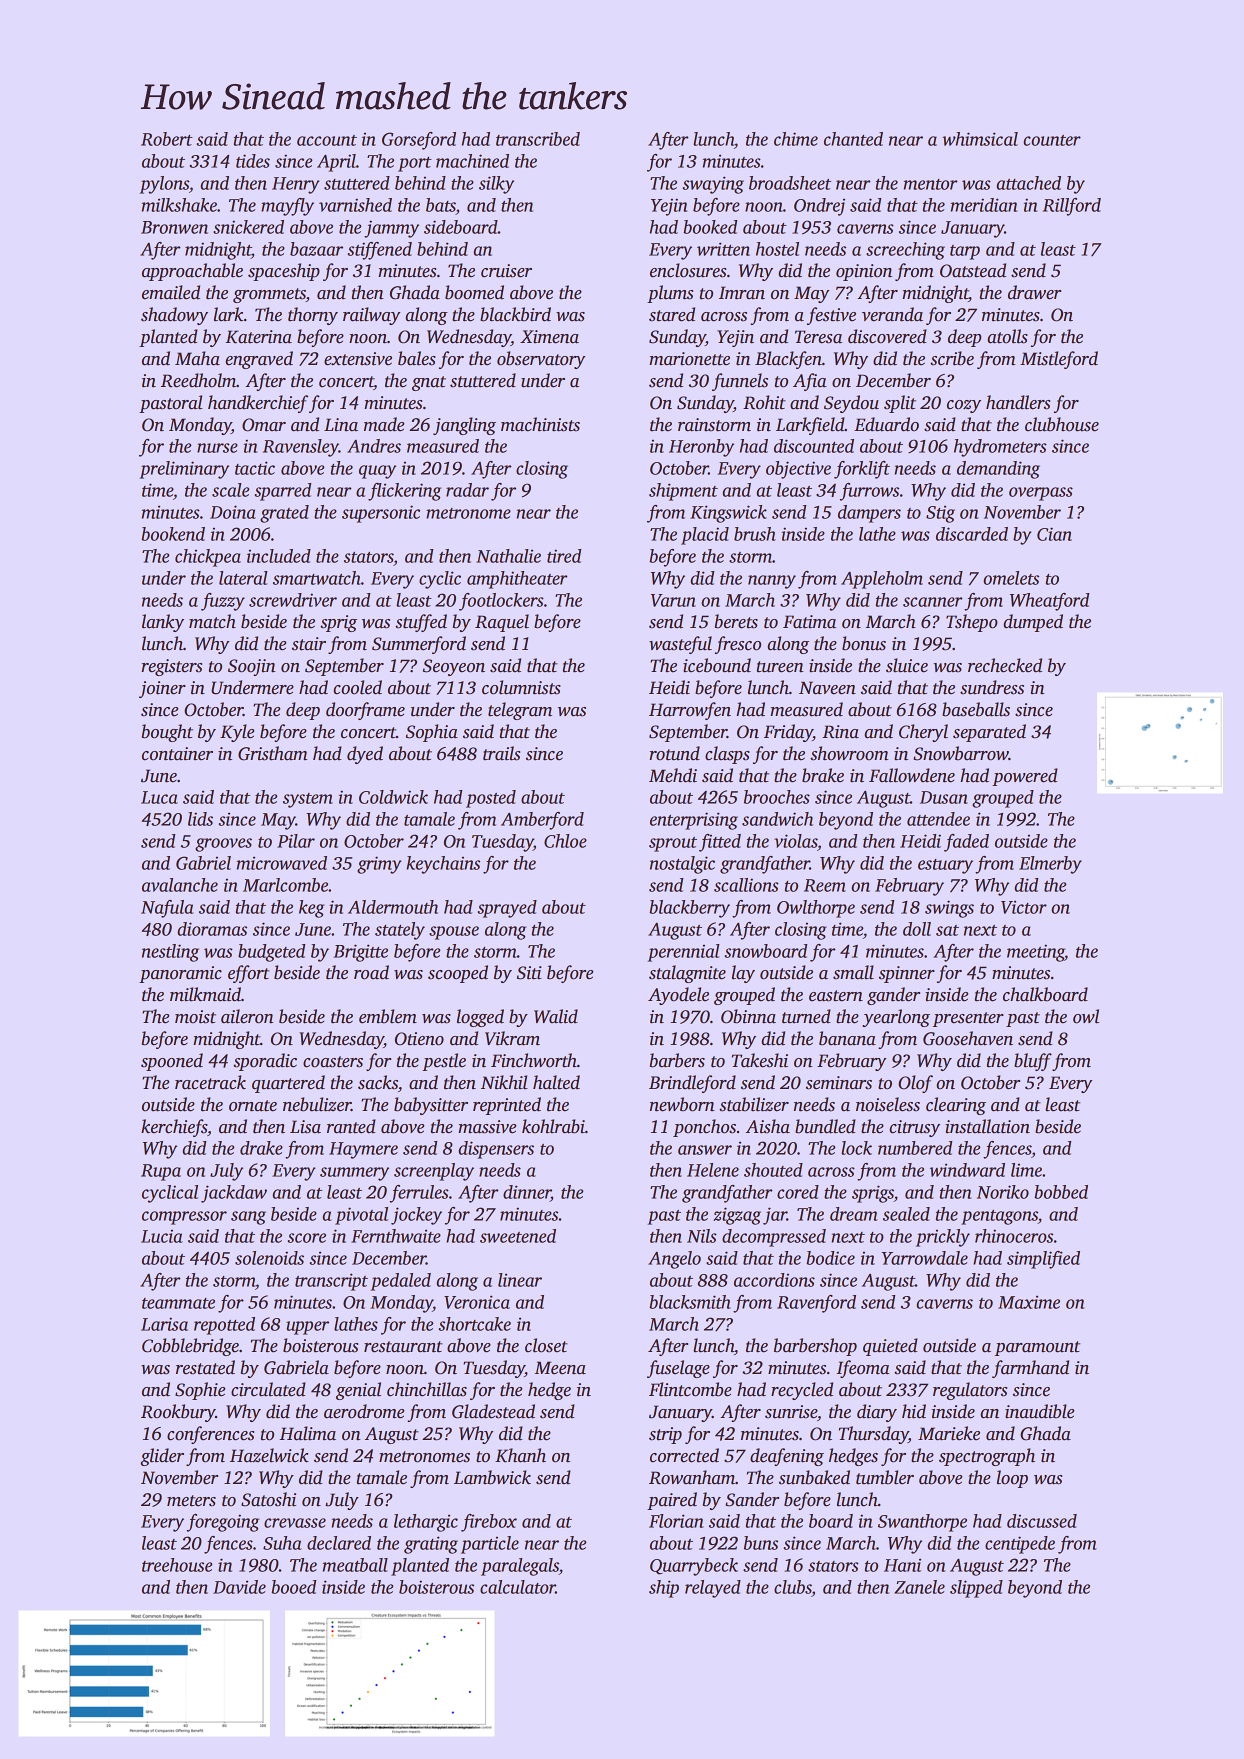 The width and height of the screenshot is (1244, 1759). I want to click on bazaar, so click(316, 249).
